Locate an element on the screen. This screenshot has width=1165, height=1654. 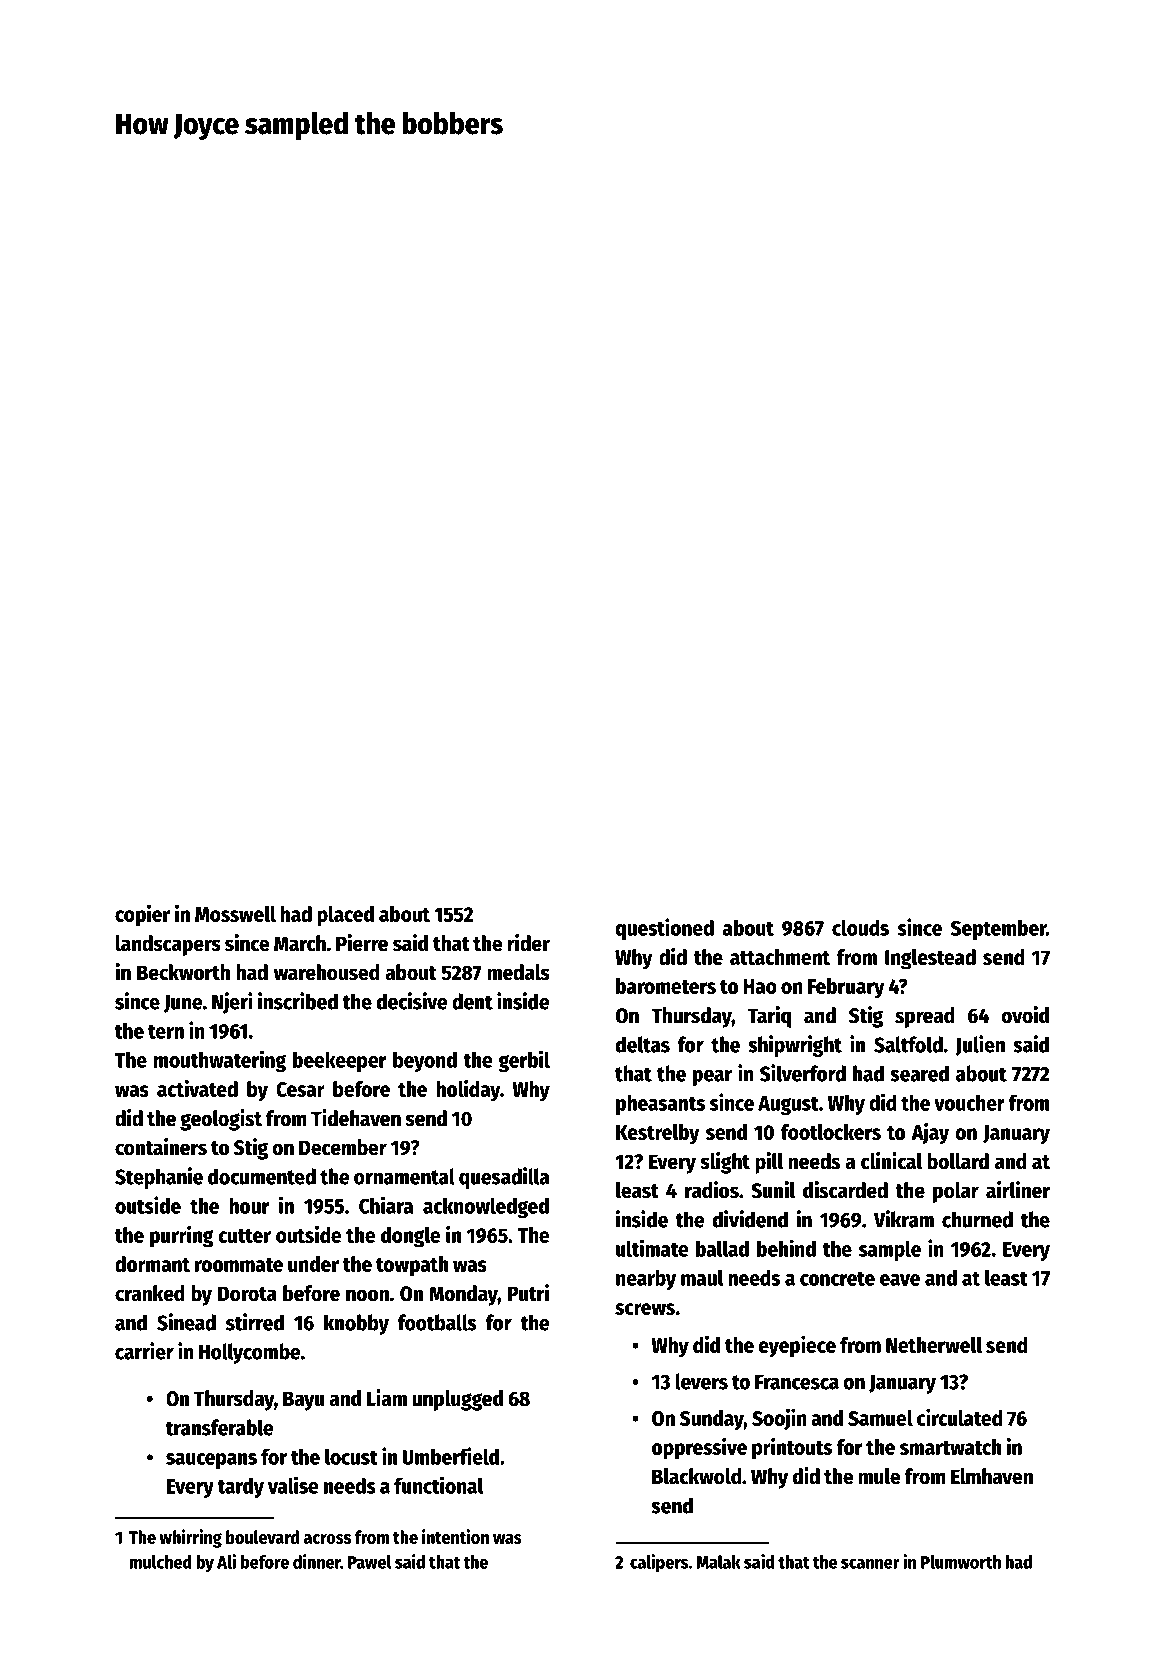
barometers is located at coordinates (666, 986).
